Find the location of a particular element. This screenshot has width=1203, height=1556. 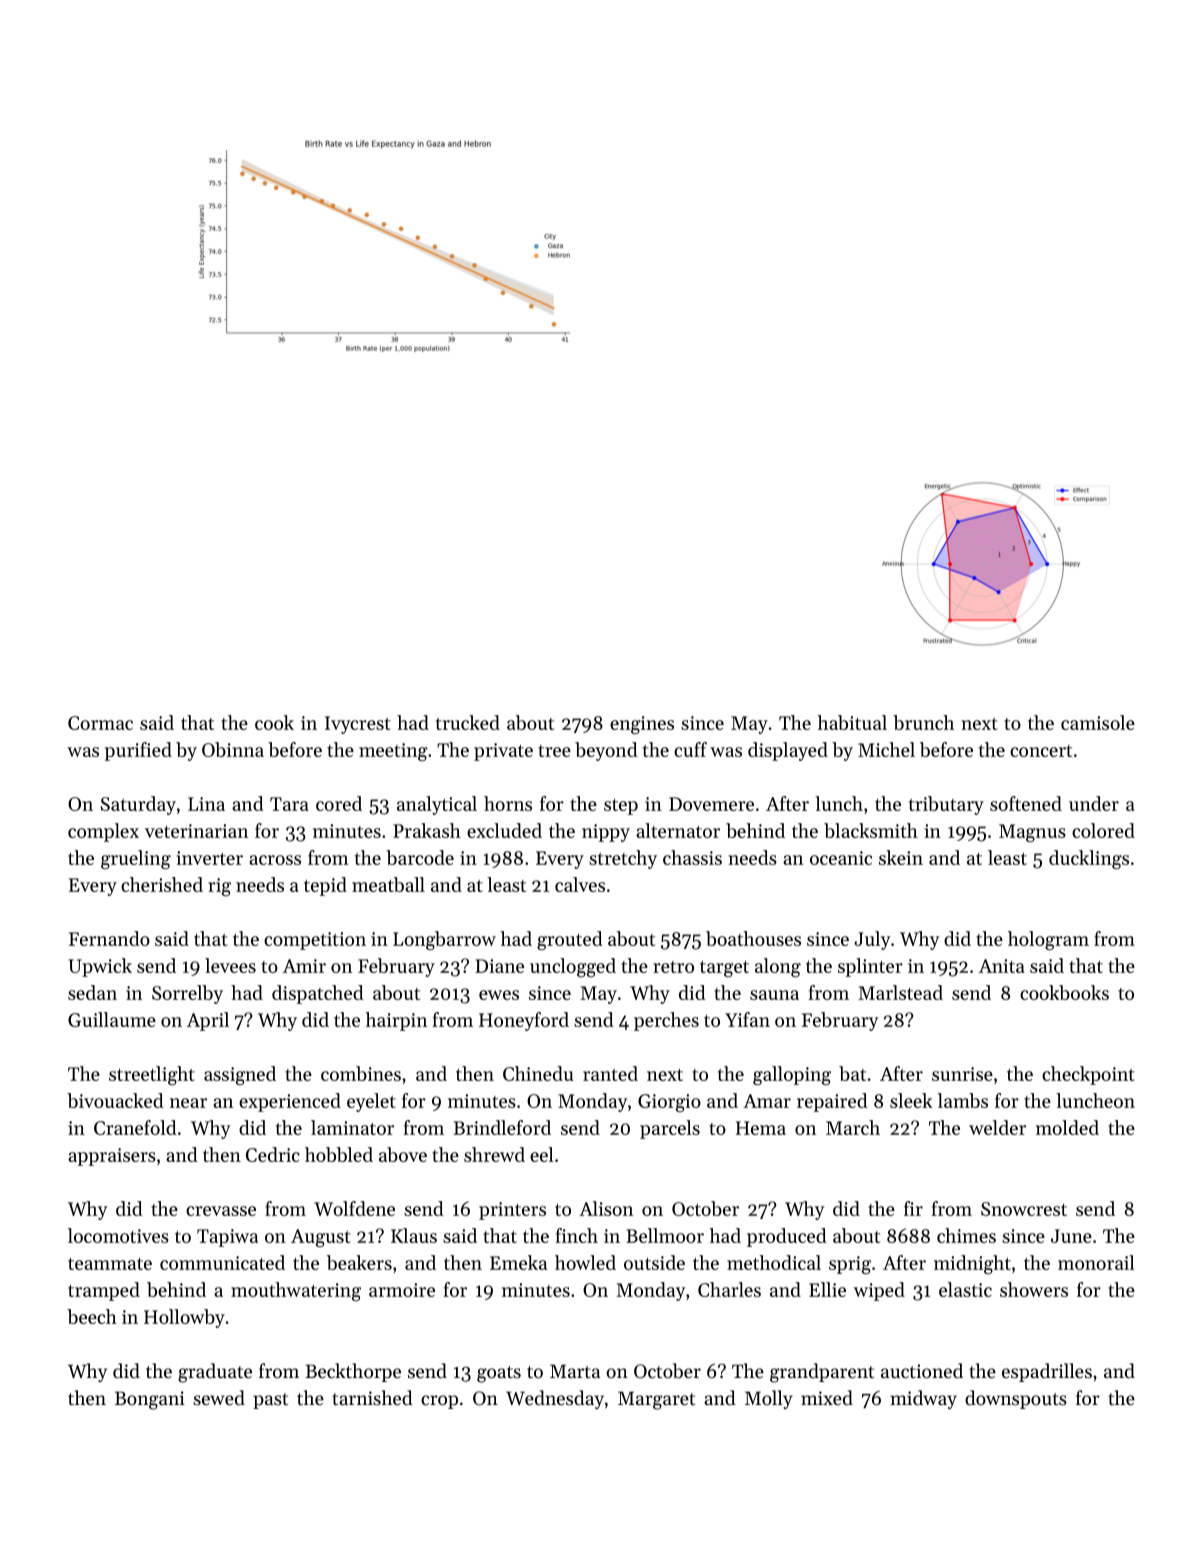

camisole is located at coordinates (1098, 722).
